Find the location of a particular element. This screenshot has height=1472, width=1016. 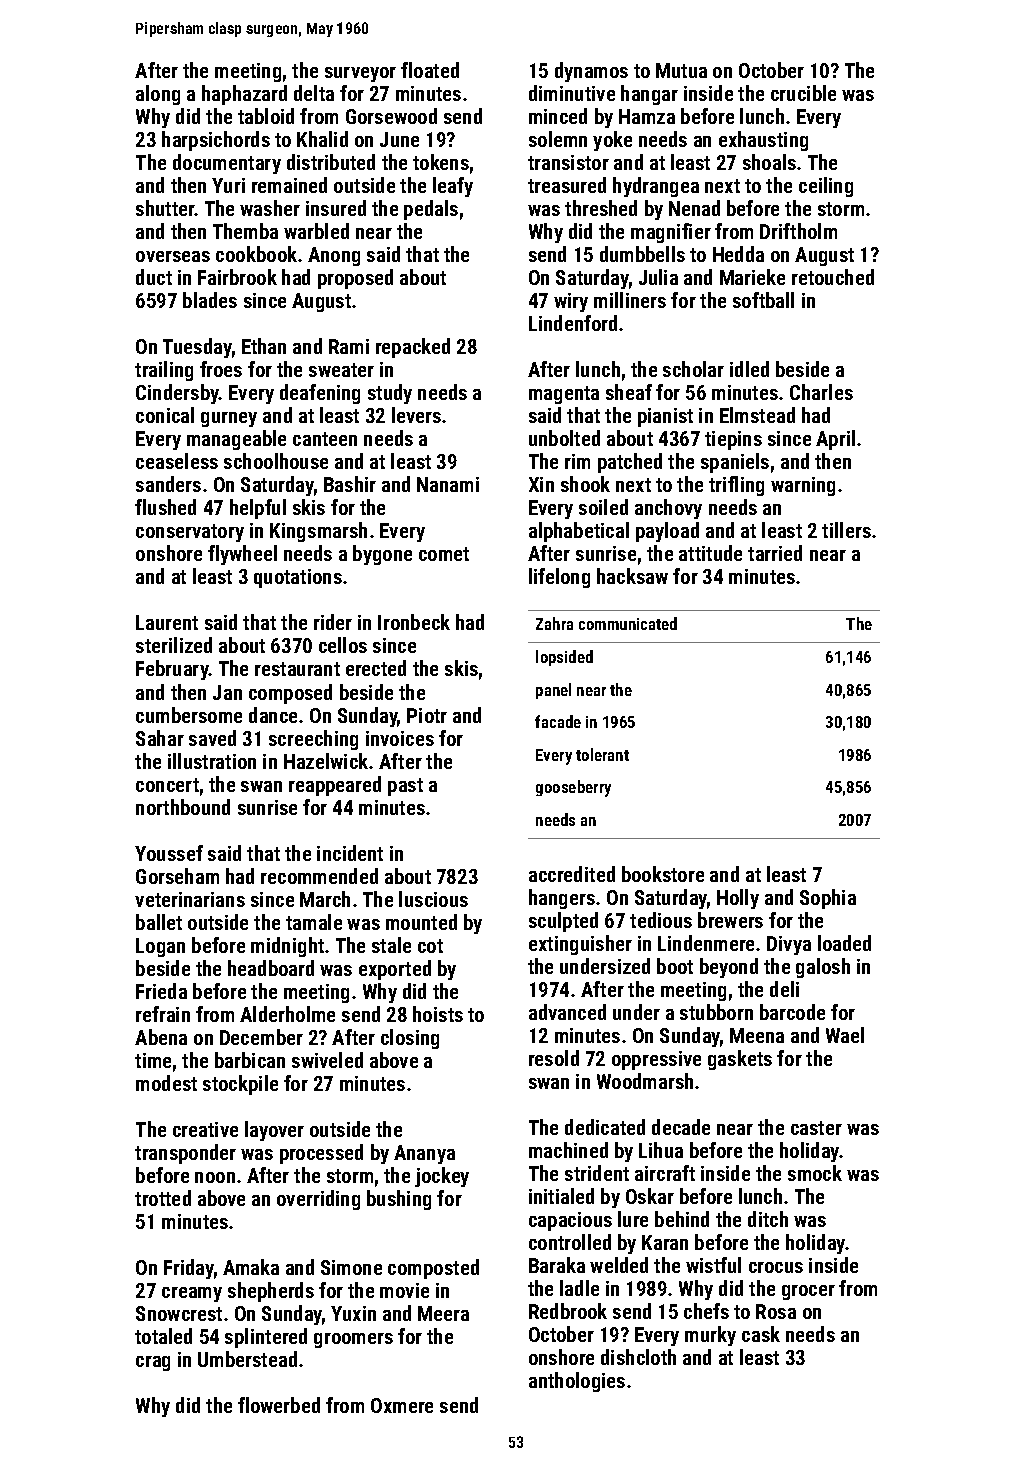

comet is located at coordinates (444, 554).
